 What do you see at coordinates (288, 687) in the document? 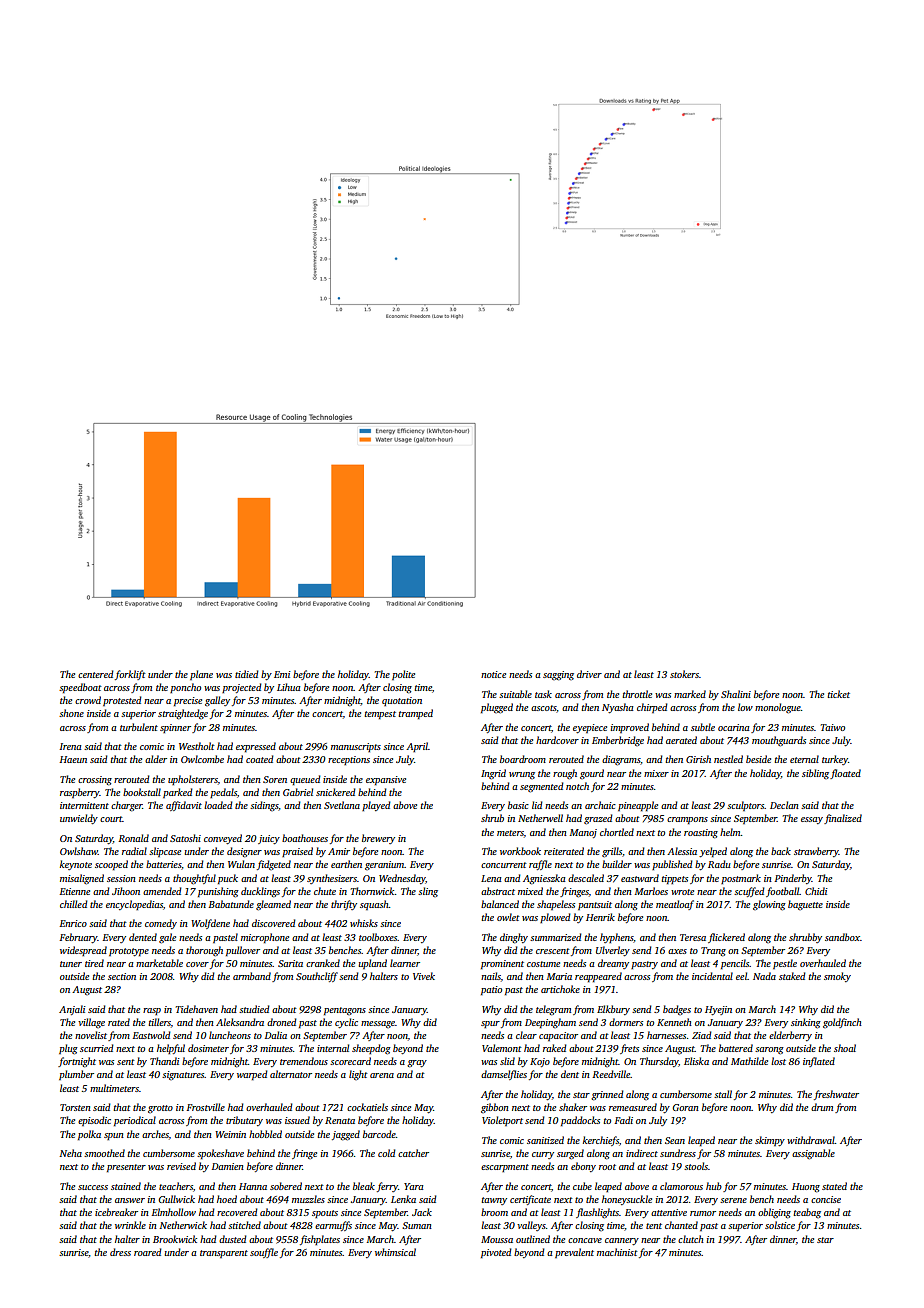
I see `Lihua` at bounding box center [288, 687].
